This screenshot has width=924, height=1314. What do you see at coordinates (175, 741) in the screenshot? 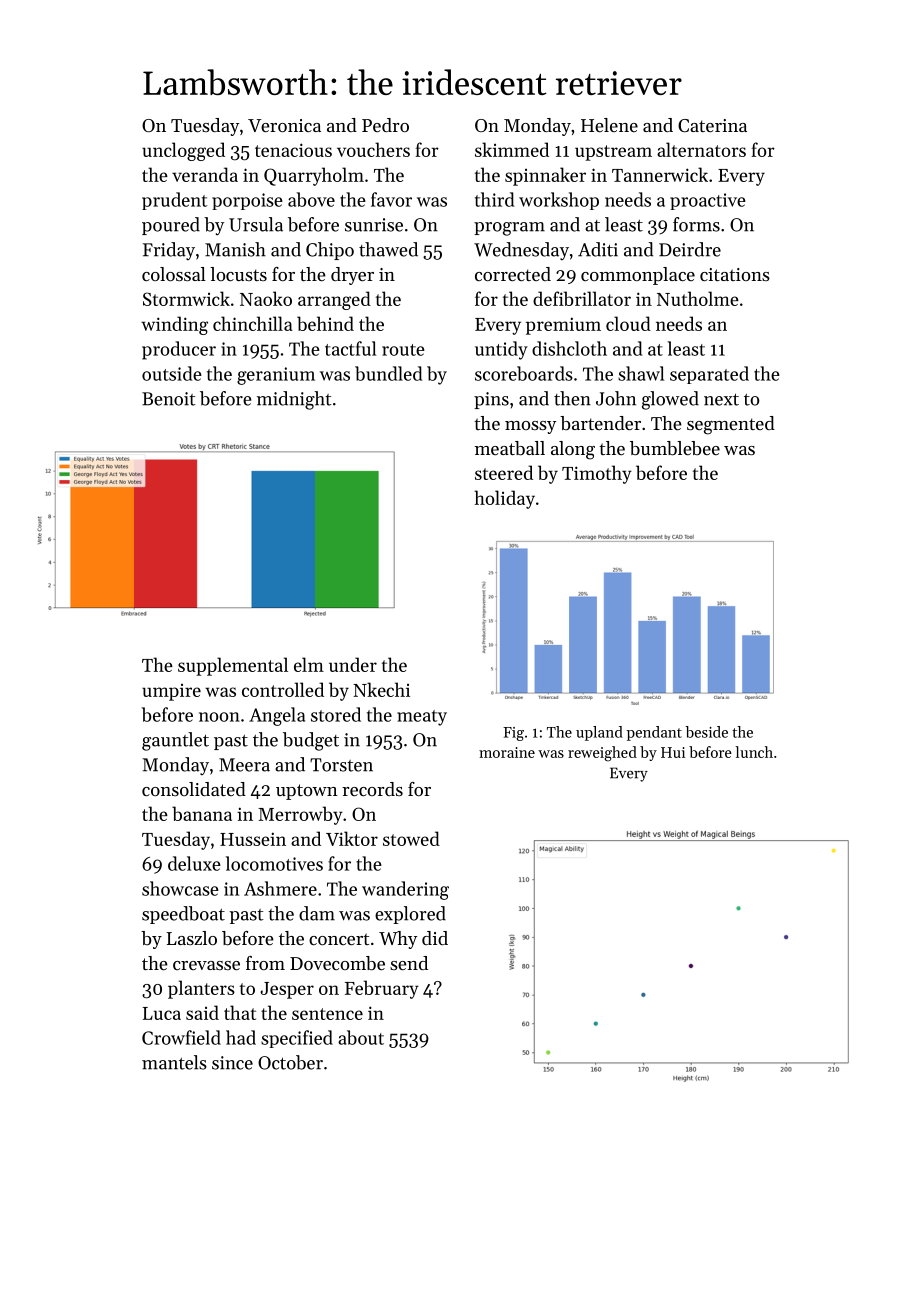
I see `gauntlet` at bounding box center [175, 741].
